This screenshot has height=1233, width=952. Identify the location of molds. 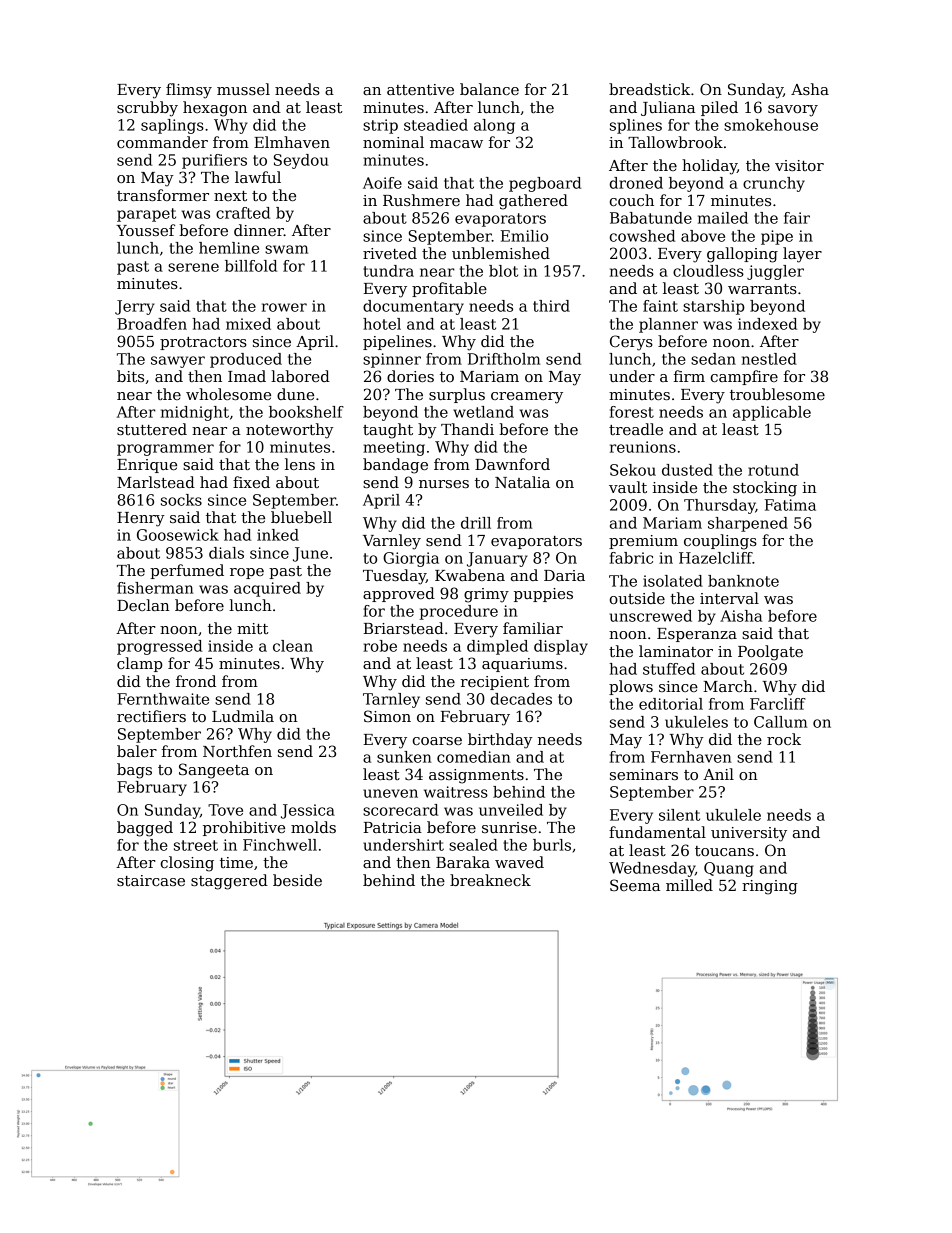
(313, 827).
